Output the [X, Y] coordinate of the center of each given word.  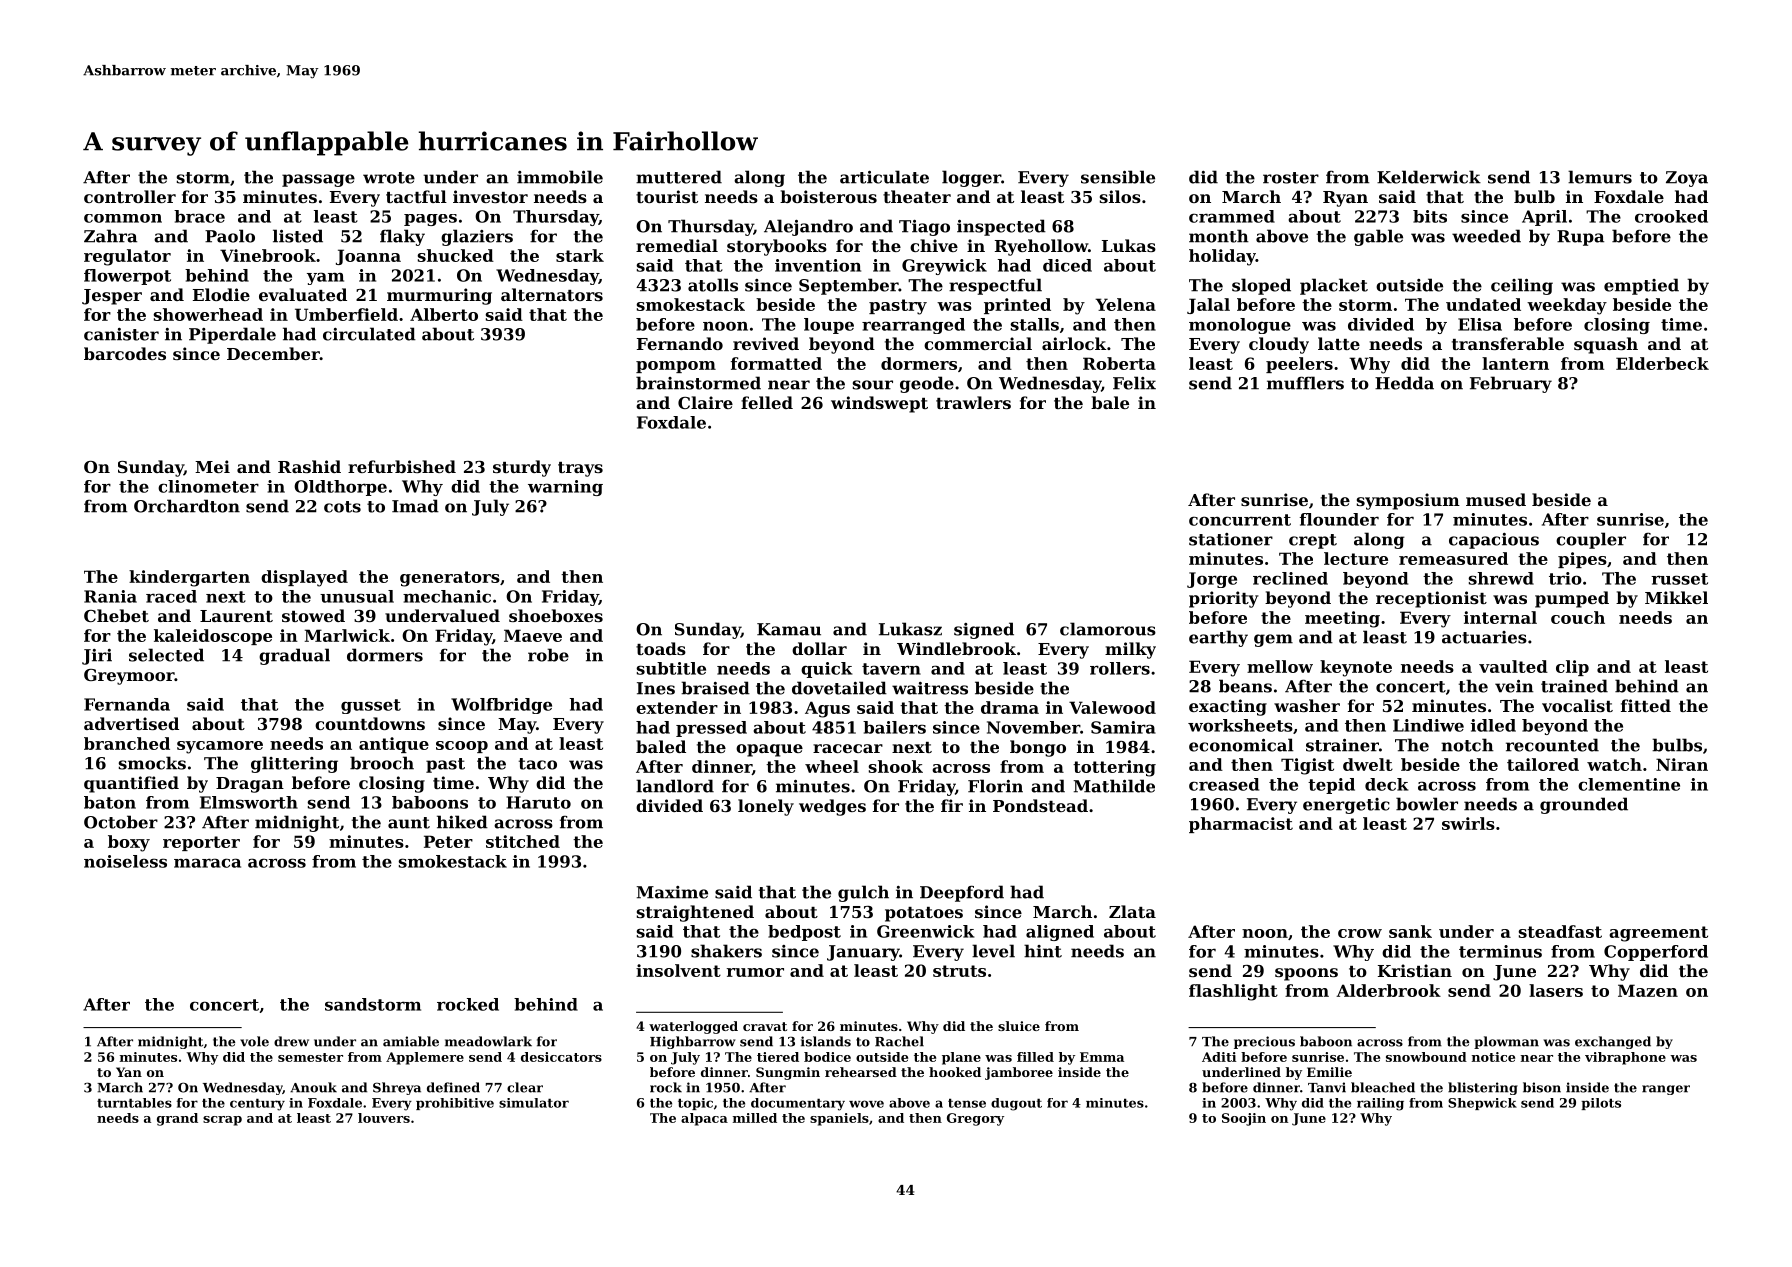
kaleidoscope [213, 637]
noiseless [125, 861]
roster [1291, 178]
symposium [1408, 501]
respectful [995, 286]
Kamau [789, 629]
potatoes [924, 914]
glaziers [477, 237]
